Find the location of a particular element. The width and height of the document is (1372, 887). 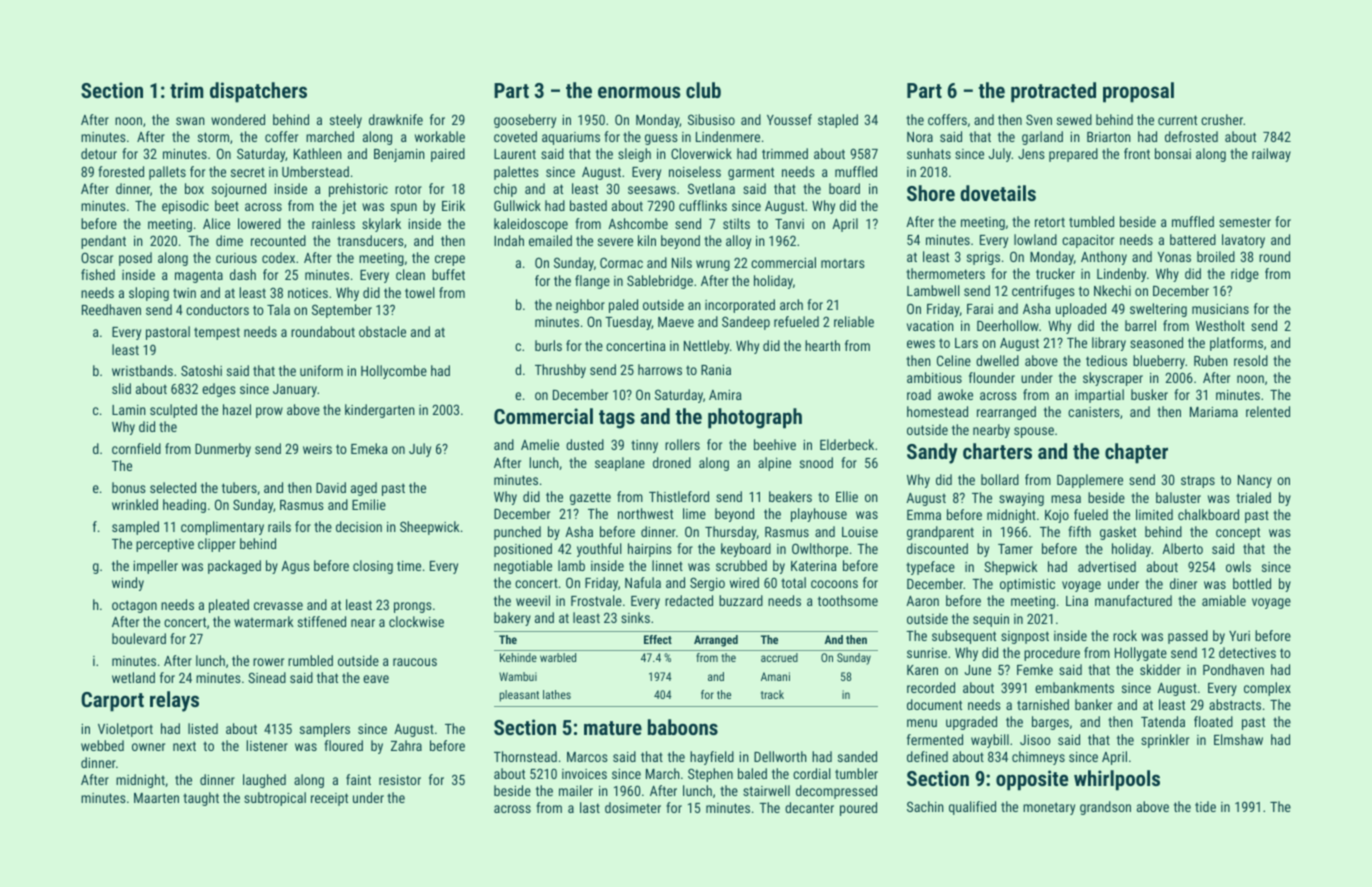

negotiable is located at coordinates (523, 567).
